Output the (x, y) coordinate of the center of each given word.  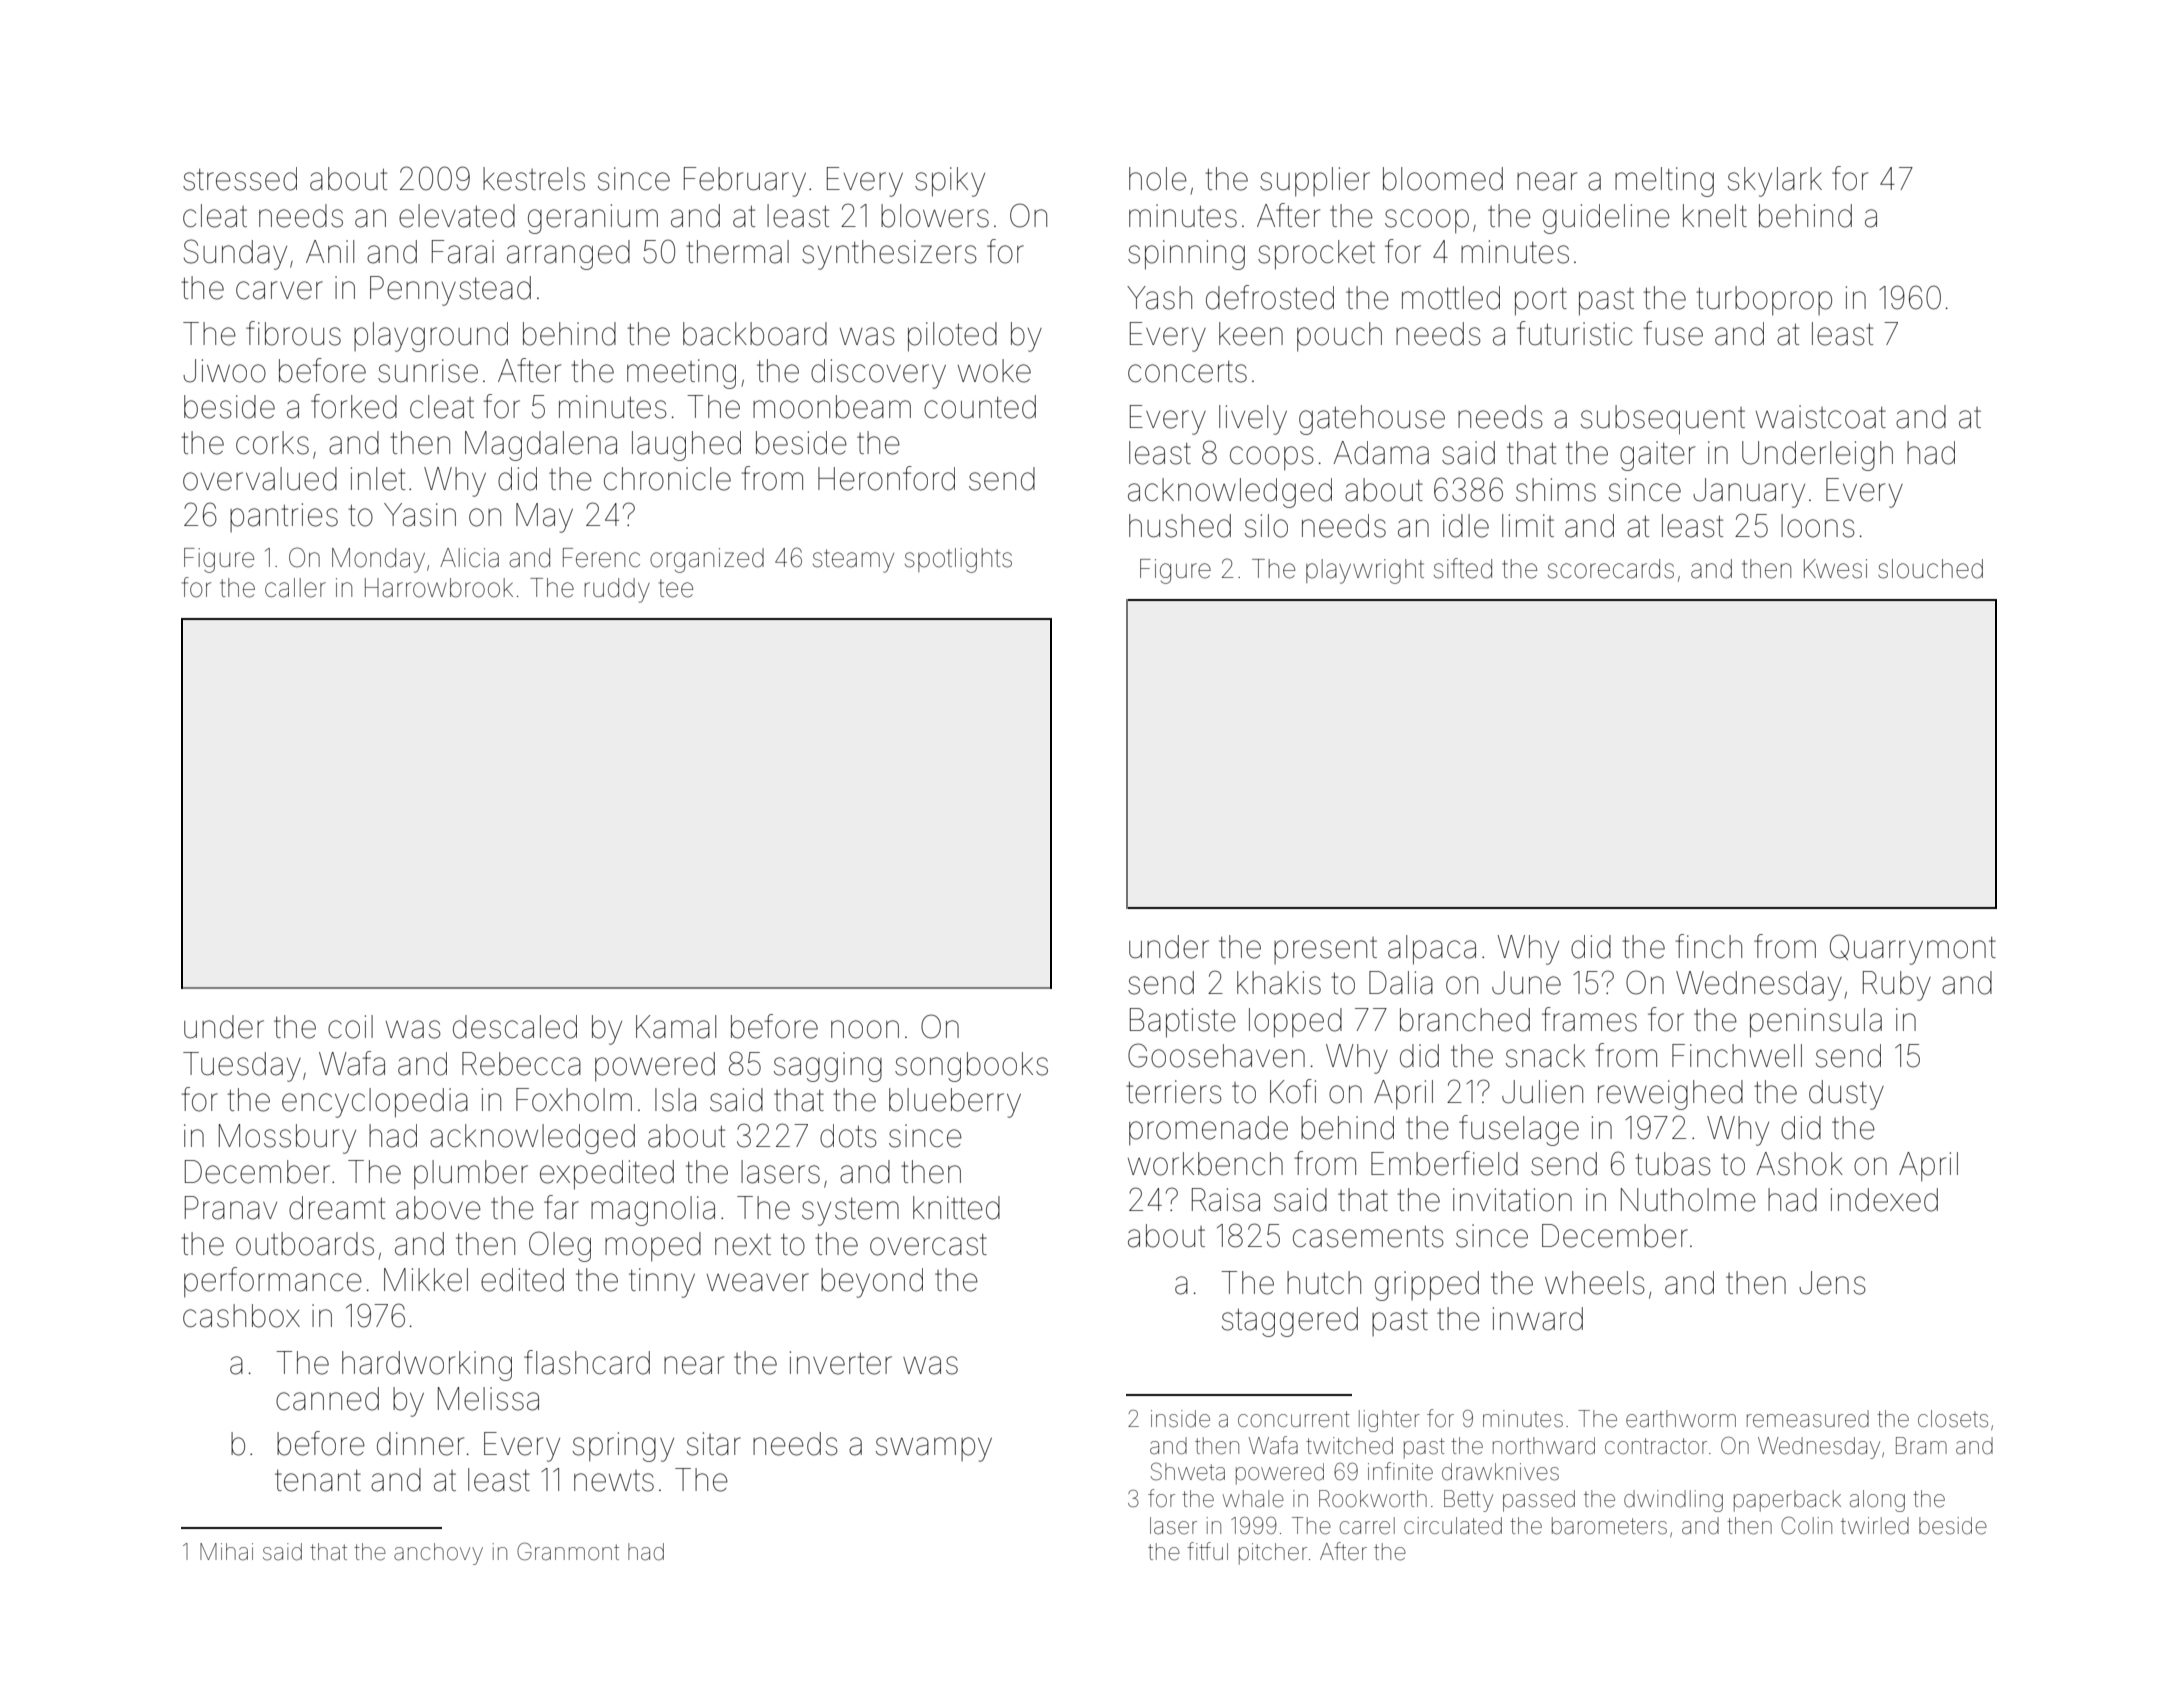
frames (1589, 1019)
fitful (1207, 1551)
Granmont (568, 1551)
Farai (463, 252)
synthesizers (889, 255)
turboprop (1764, 301)
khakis (1279, 983)
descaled (515, 1027)
